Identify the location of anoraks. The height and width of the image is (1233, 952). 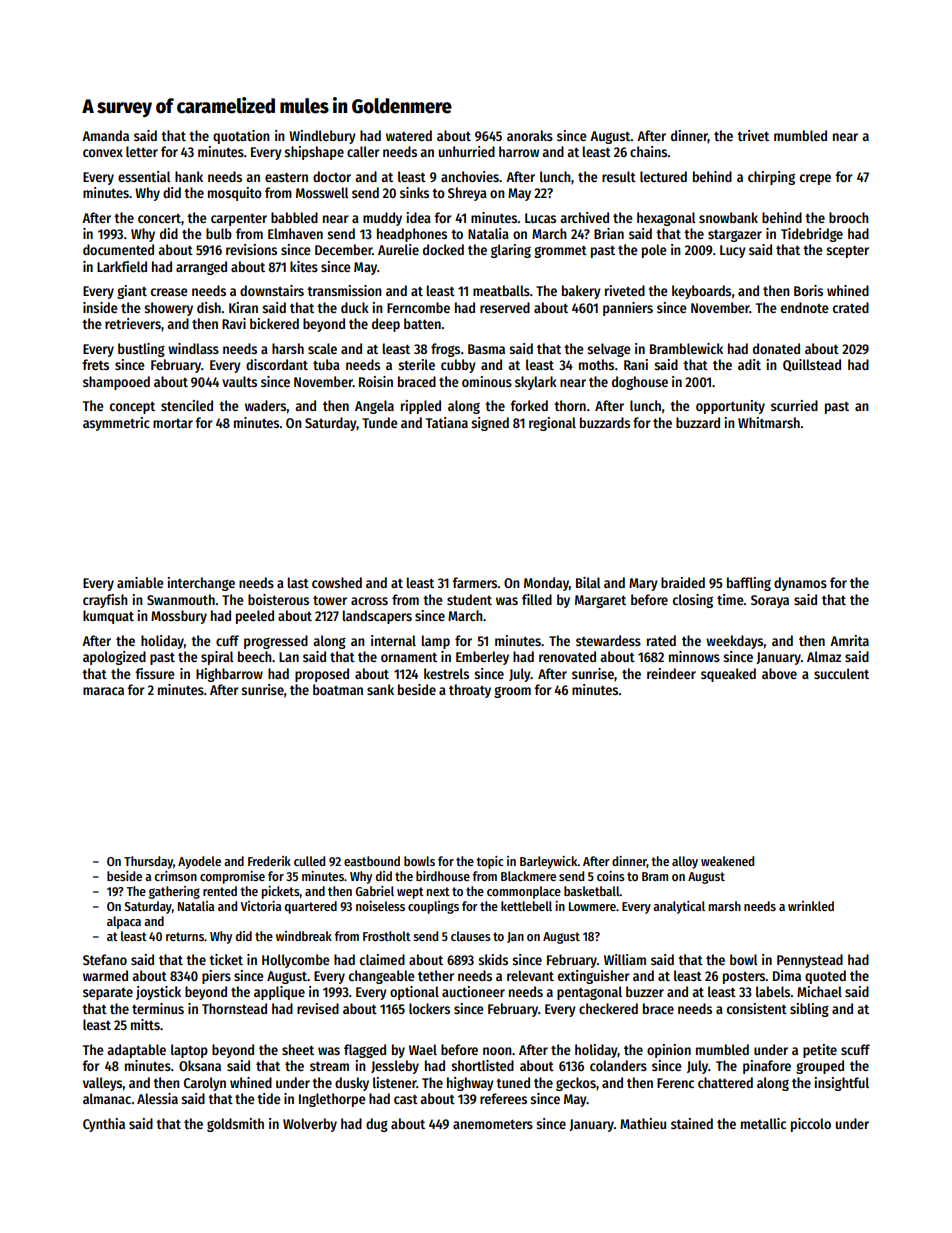
(530, 135).
